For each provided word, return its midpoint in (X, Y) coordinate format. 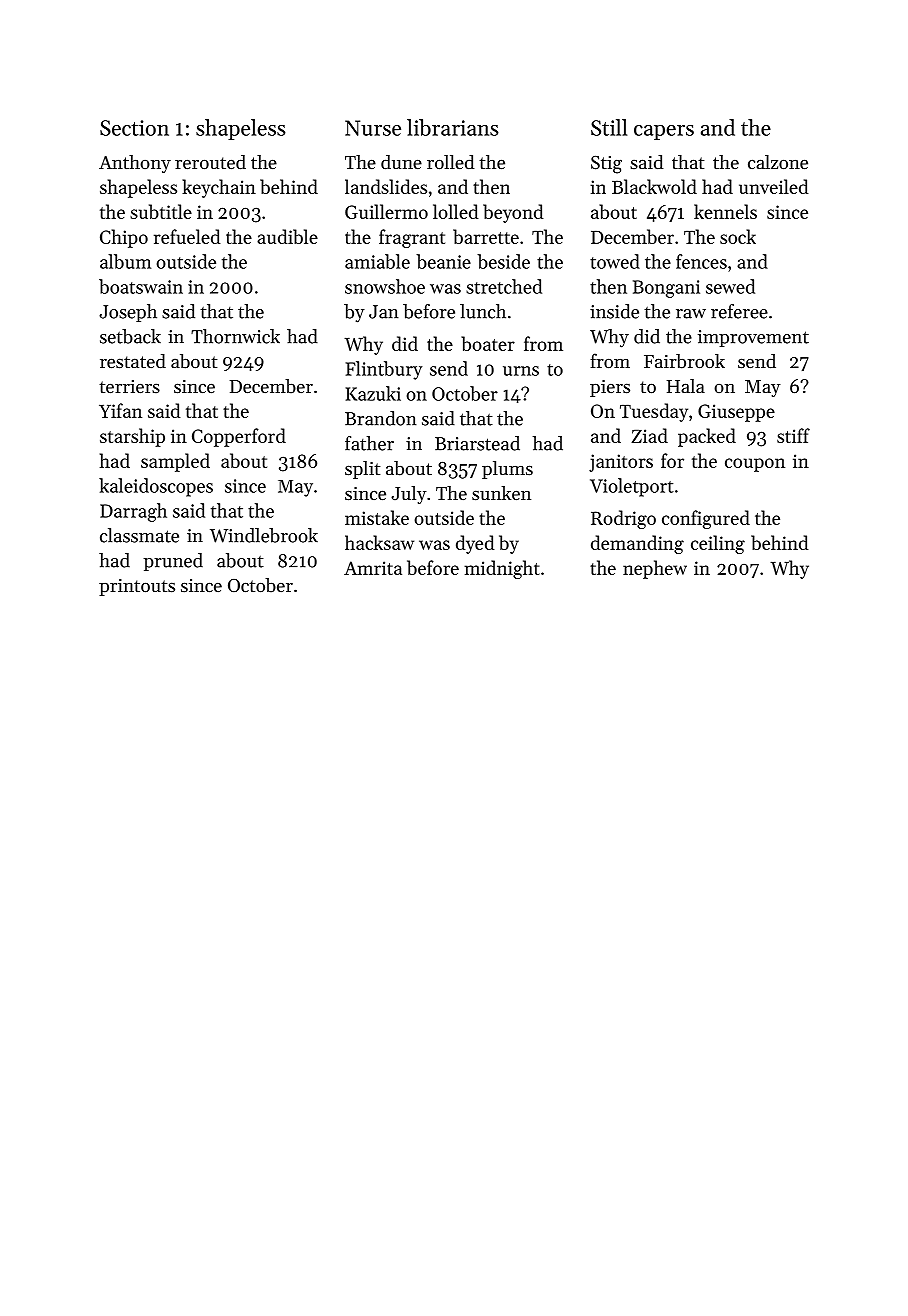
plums (507, 470)
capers (664, 132)
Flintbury (384, 370)
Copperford (239, 437)
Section (134, 128)
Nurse (373, 128)
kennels (725, 211)
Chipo (124, 238)
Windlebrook (264, 535)
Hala (686, 386)
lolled (456, 211)
